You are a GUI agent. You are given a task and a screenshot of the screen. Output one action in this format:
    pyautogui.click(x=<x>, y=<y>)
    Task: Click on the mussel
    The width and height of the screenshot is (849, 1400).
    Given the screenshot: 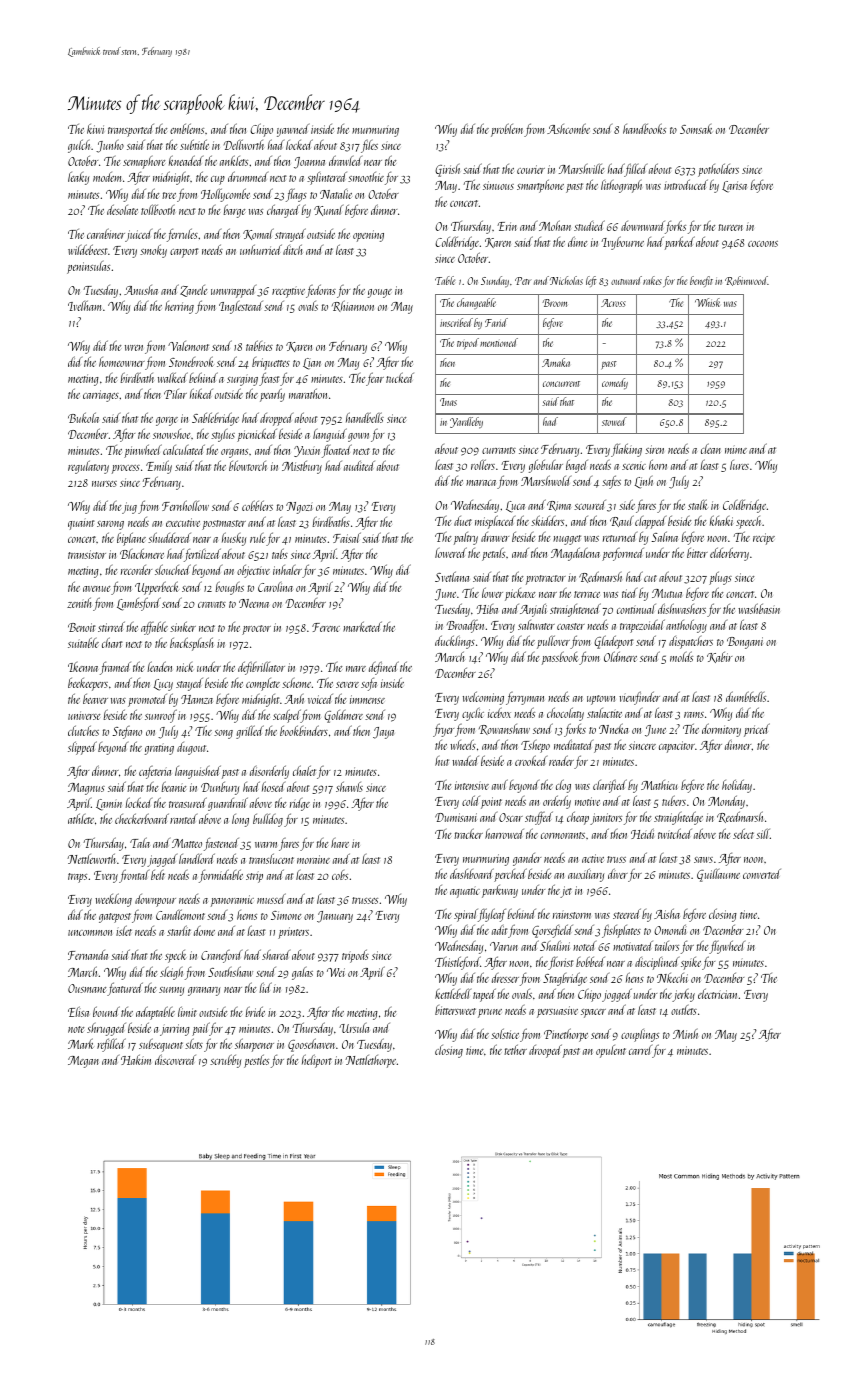 What is the action you would take?
    pyautogui.click(x=271, y=898)
